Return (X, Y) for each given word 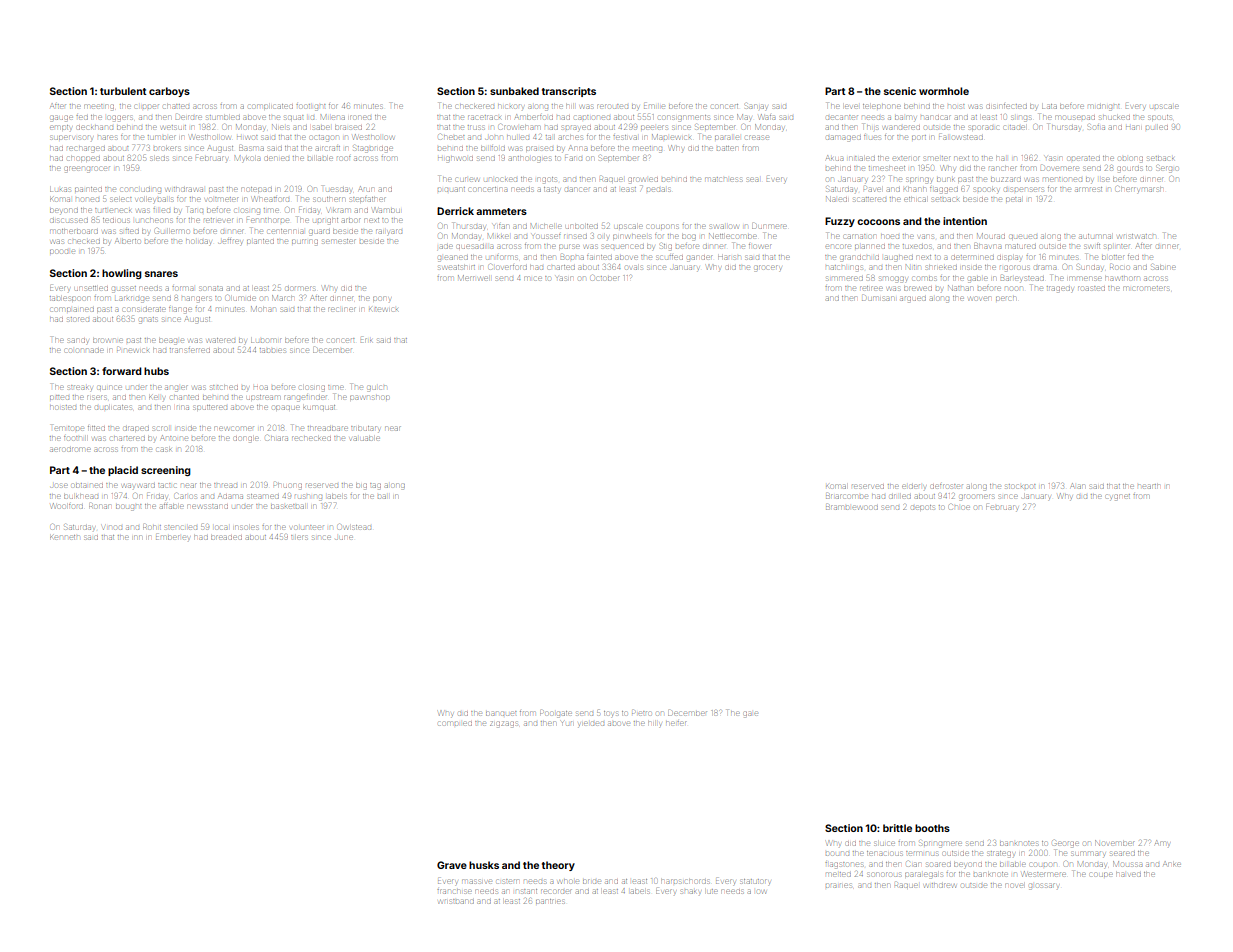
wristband (456, 901)
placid (123, 471)
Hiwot (247, 137)
